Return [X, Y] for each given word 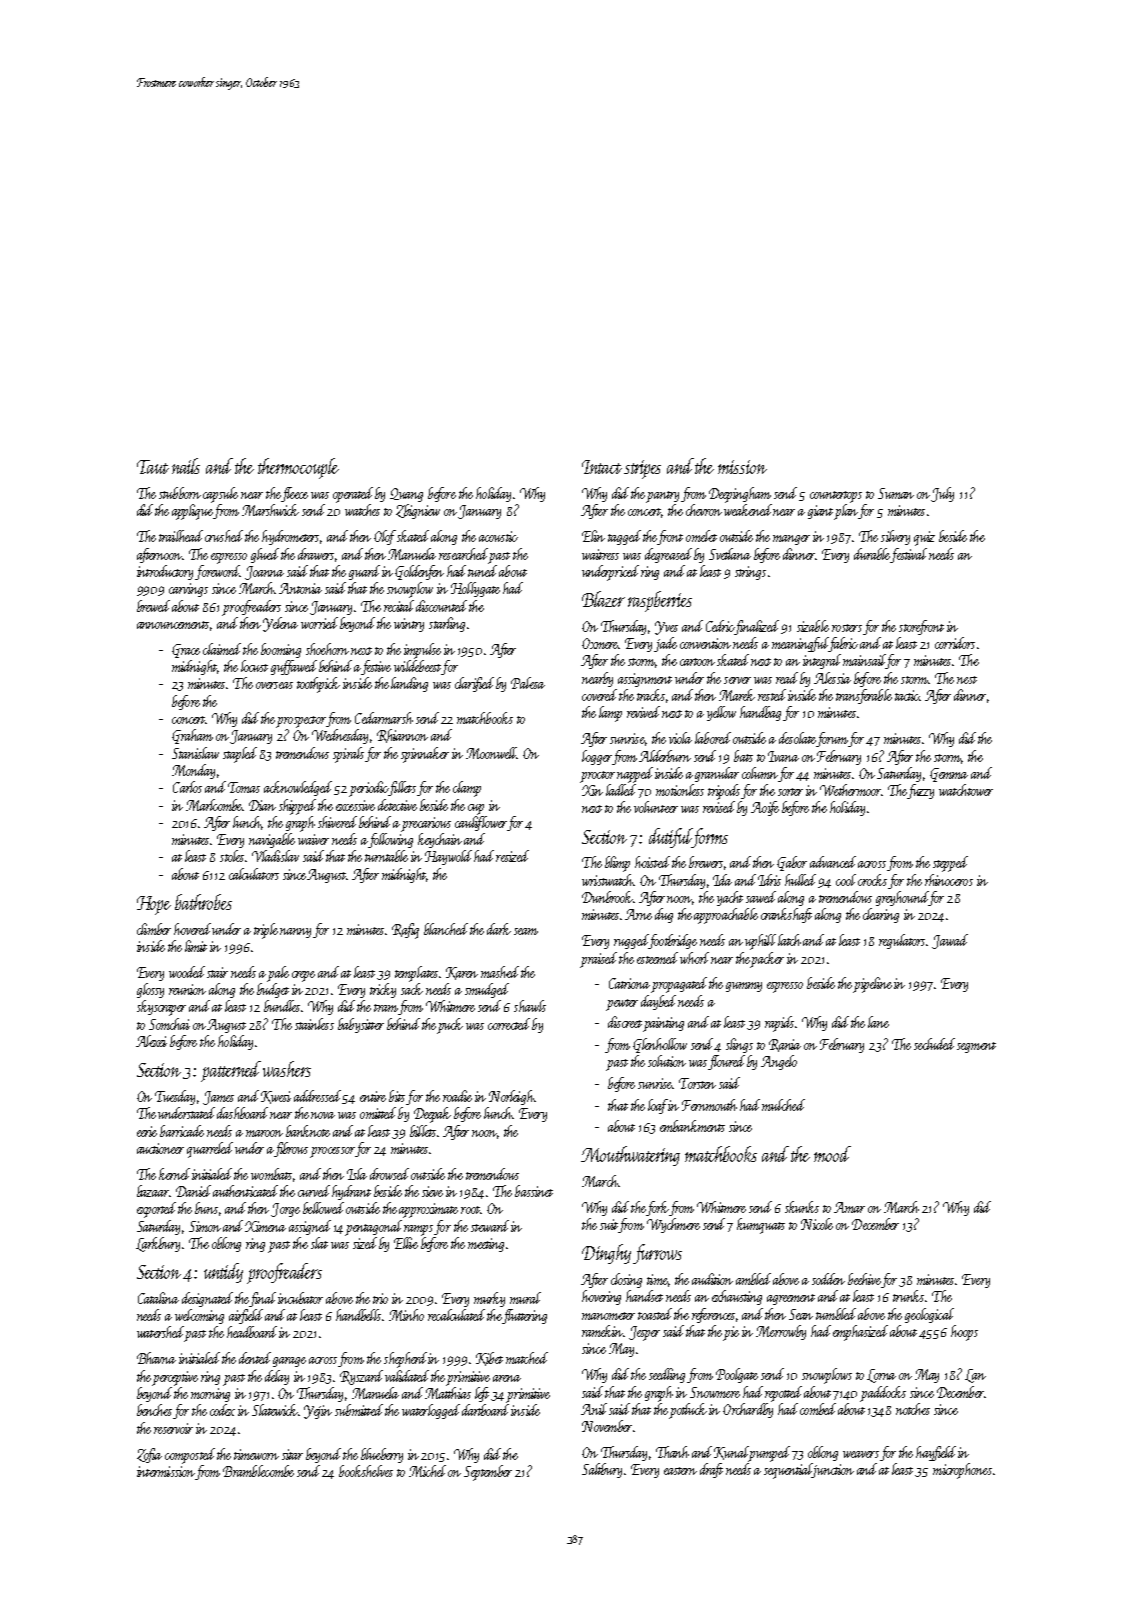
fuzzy [921, 791]
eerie [147, 1131]
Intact [602, 467]
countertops [836, 497]
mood [832, 1154]
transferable [864, 696]
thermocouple [298, 468]
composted [190, 1456]
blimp [617, 864]
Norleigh [511, 1097]
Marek [737, 695]
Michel [427, 1471]
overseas [274, 685]
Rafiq [405, 931]
